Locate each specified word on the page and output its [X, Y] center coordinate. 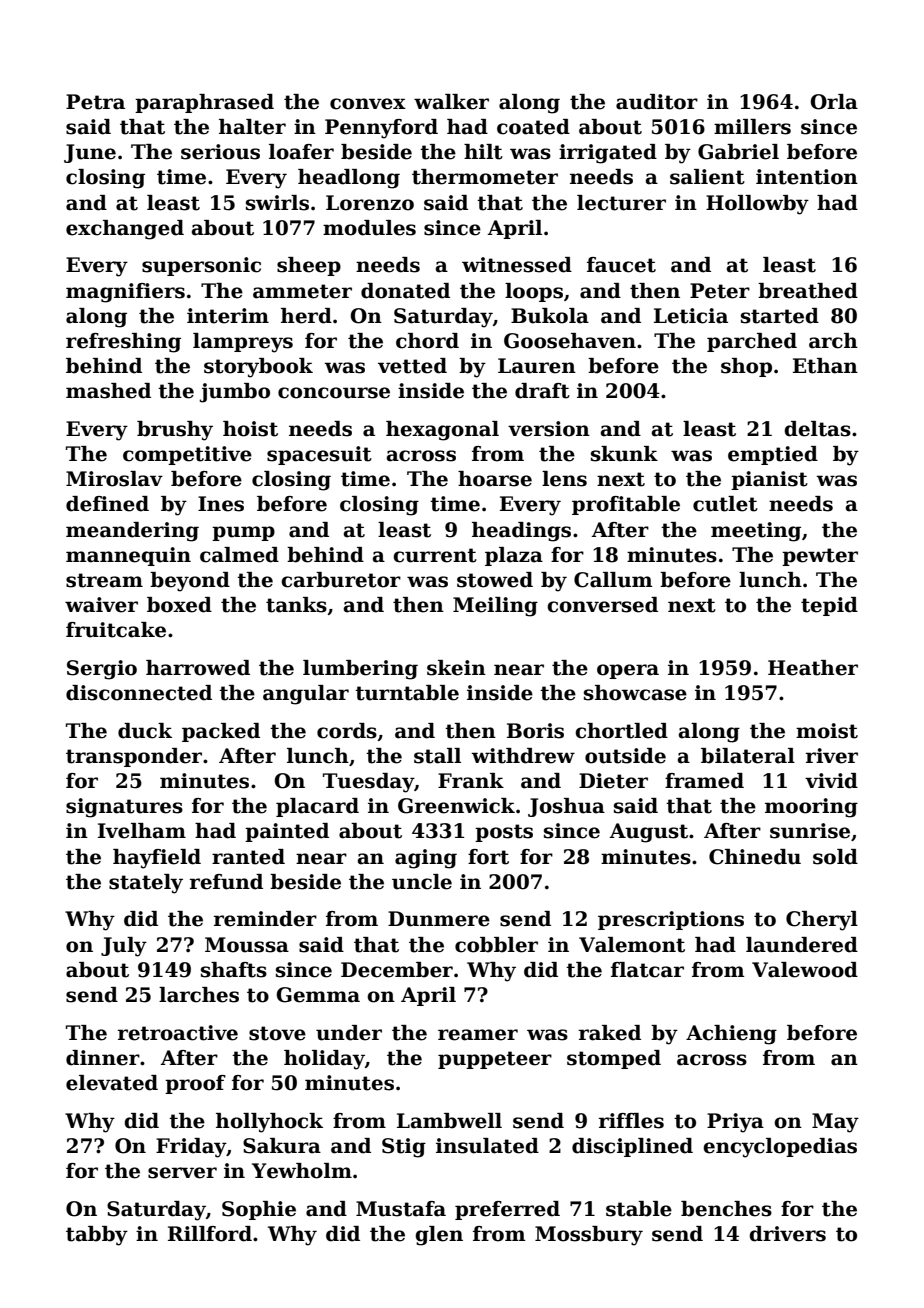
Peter [720, 291]
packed [221, 732]
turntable [407, 693]
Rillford [210, 1234]
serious [220, 152]
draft [542, 391]
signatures [124, 808]
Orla [834, 102]
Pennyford [381, 129]
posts [504, 833]
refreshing [123, 343]
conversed [602, 605]
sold [835, 857]
